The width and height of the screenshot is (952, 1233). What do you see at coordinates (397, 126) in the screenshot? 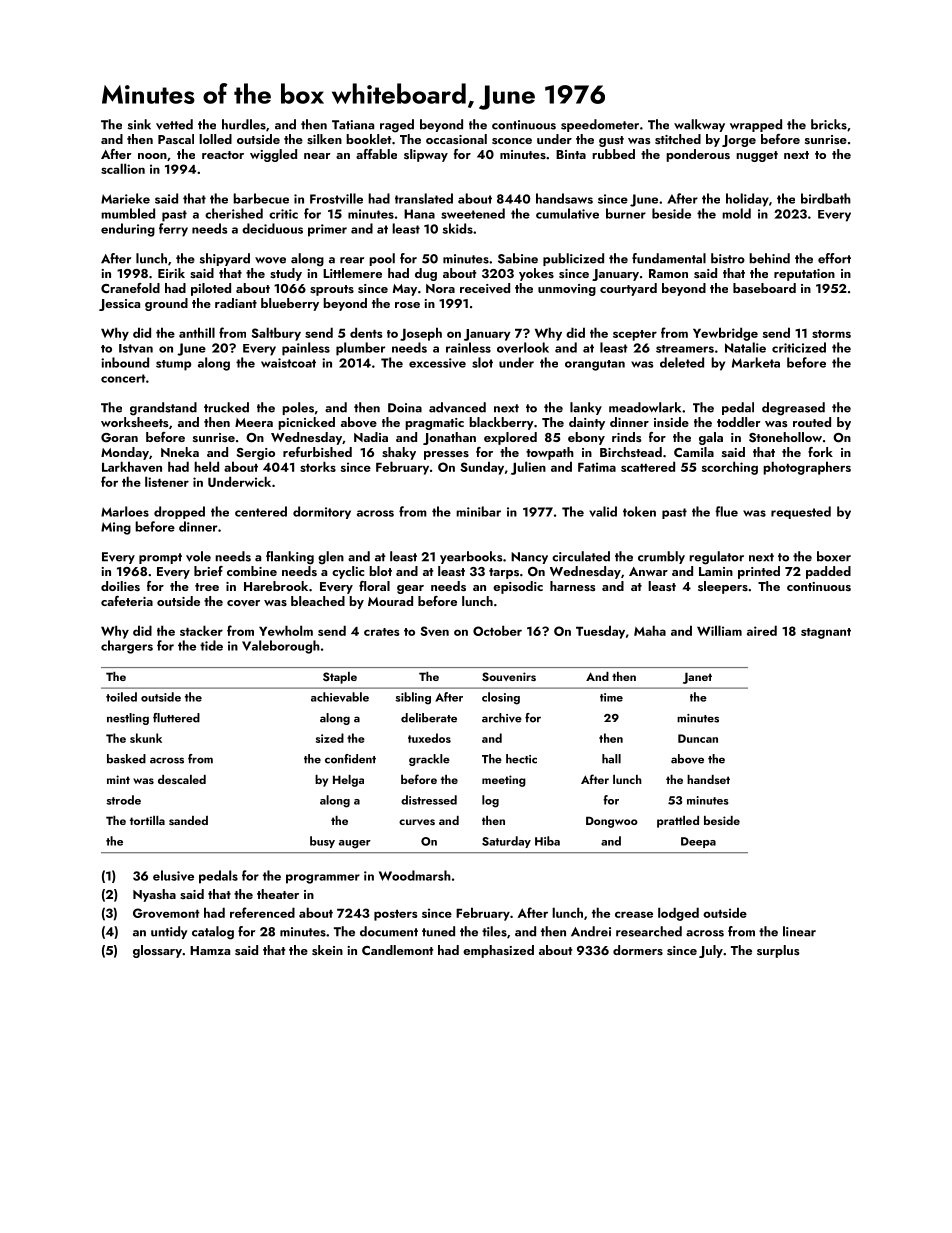
I see `raged` at bounding box center [397, 126].
